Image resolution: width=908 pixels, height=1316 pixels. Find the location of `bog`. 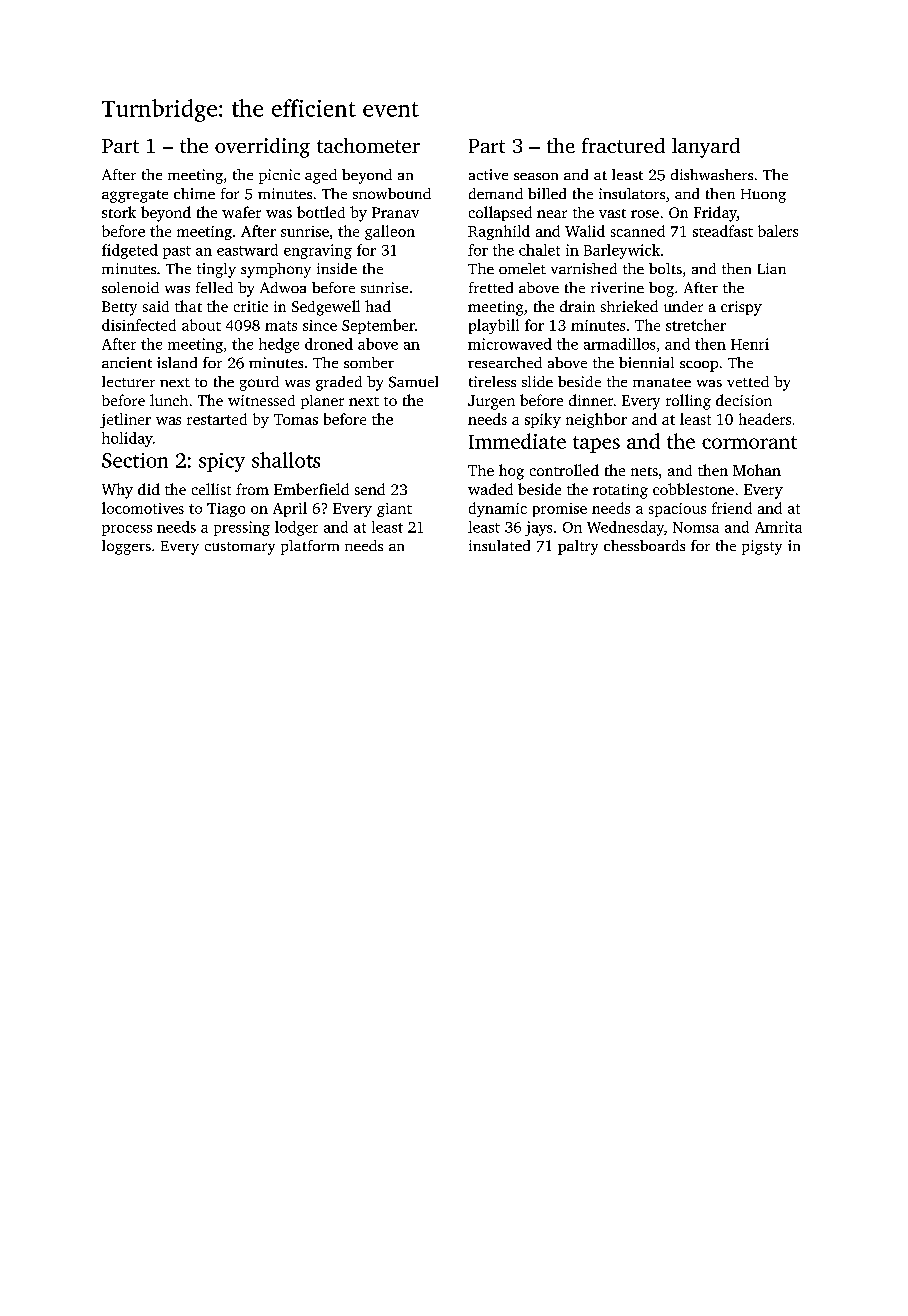

bog is located at coordinates (661, 289).
